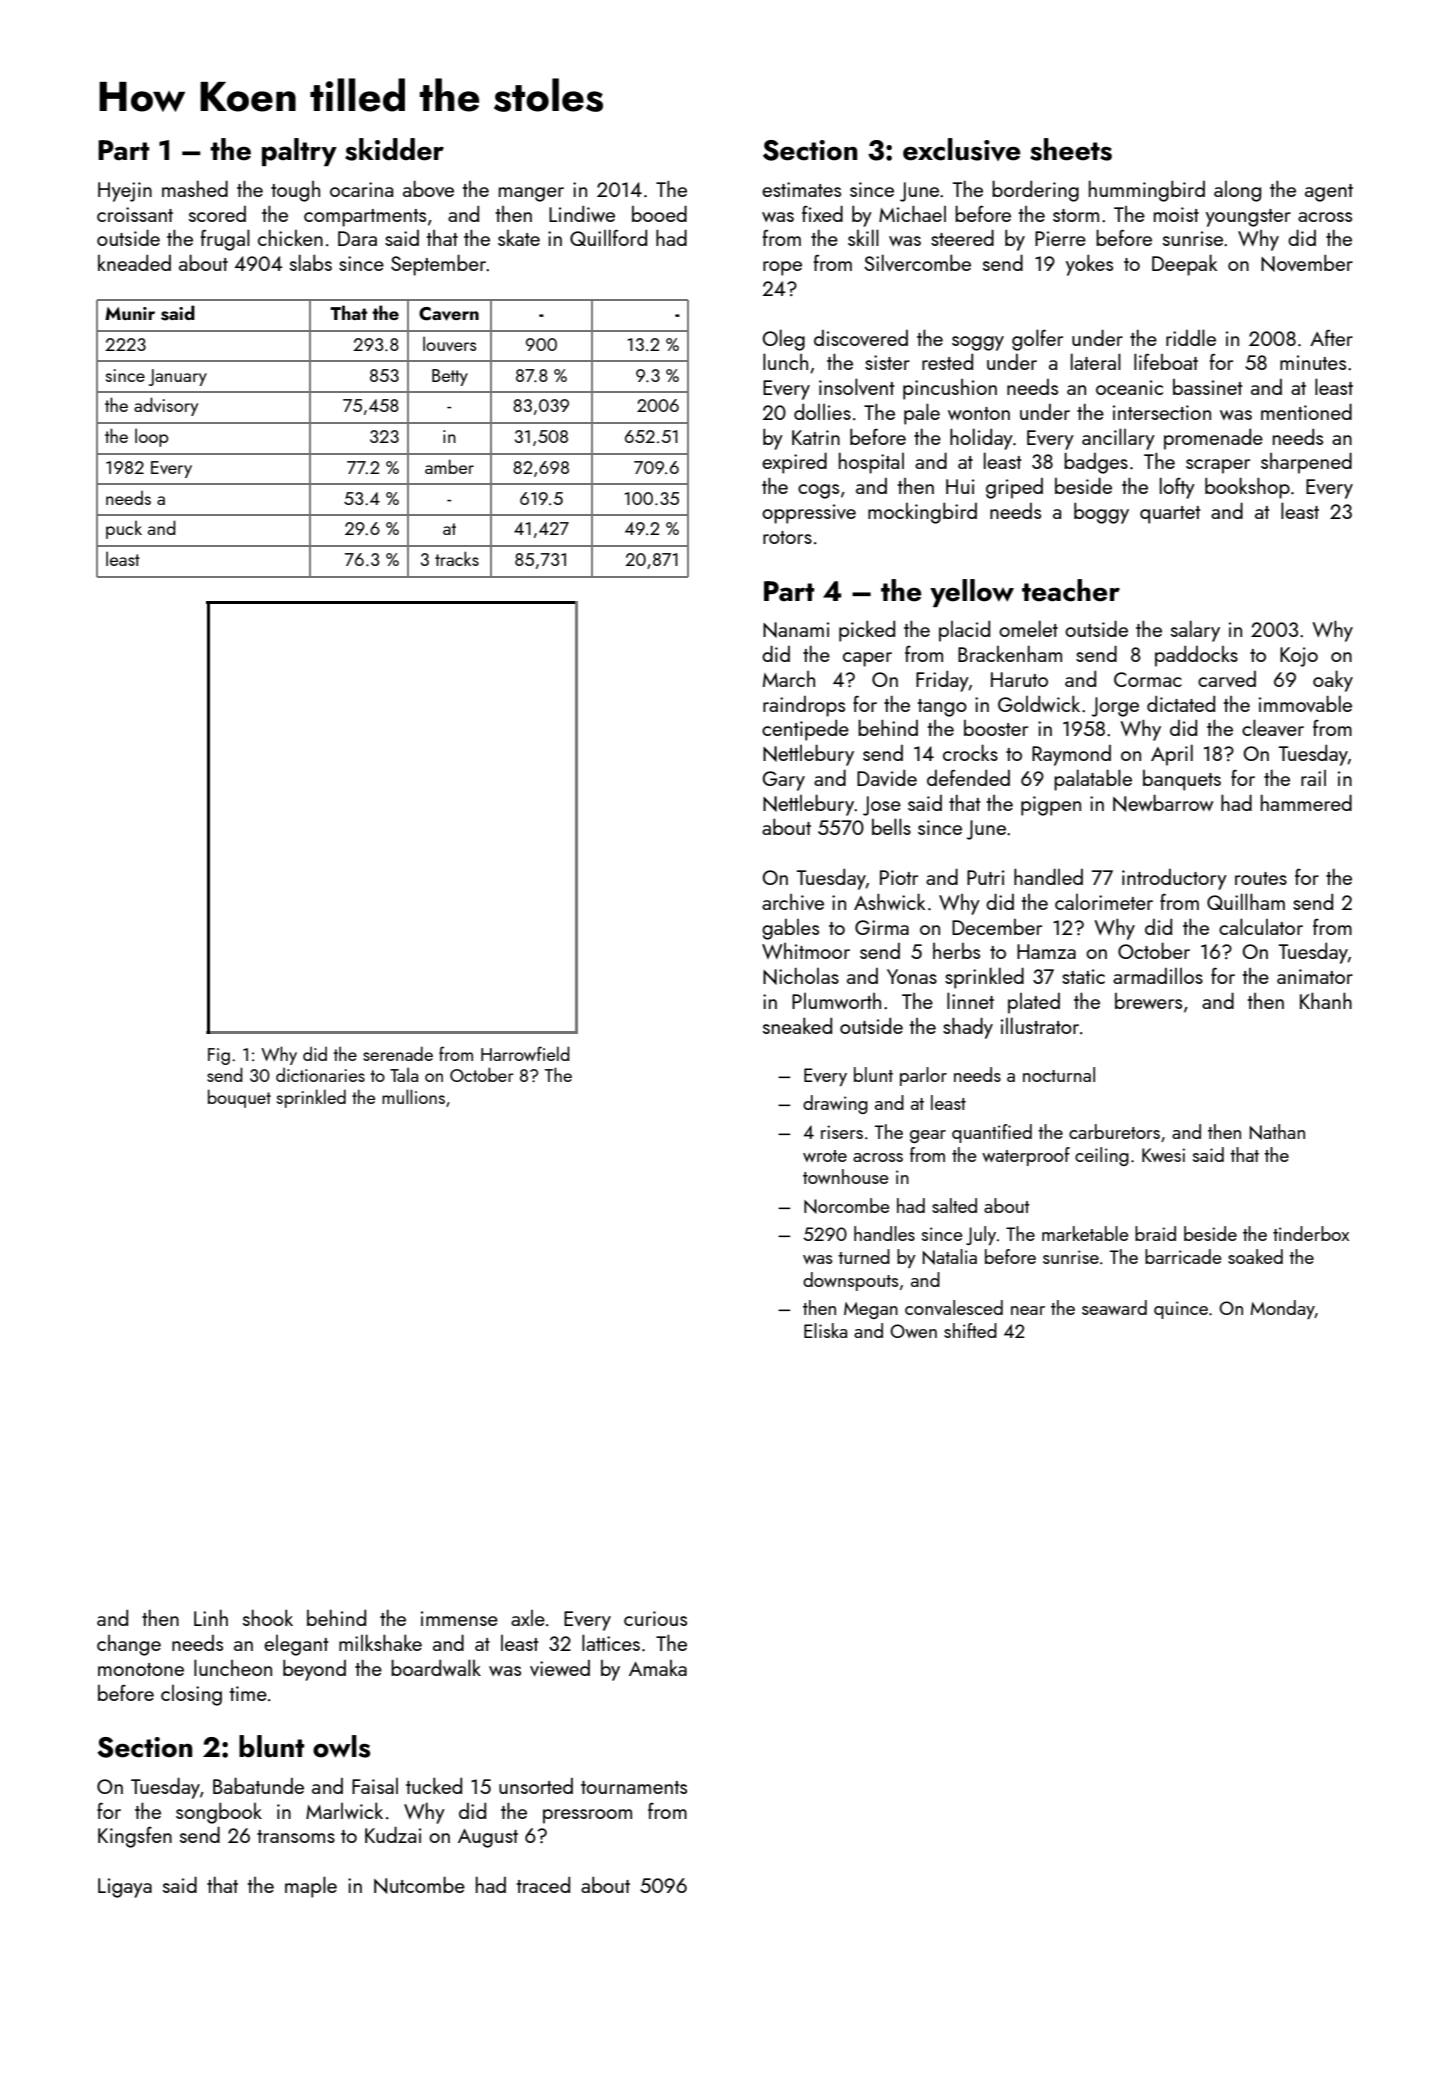 Image resolution: width=1450 pixels, height=2100 pixels. Describe the element at coordinates (125, 192) in the image. I see `Hyejin` at that location.
